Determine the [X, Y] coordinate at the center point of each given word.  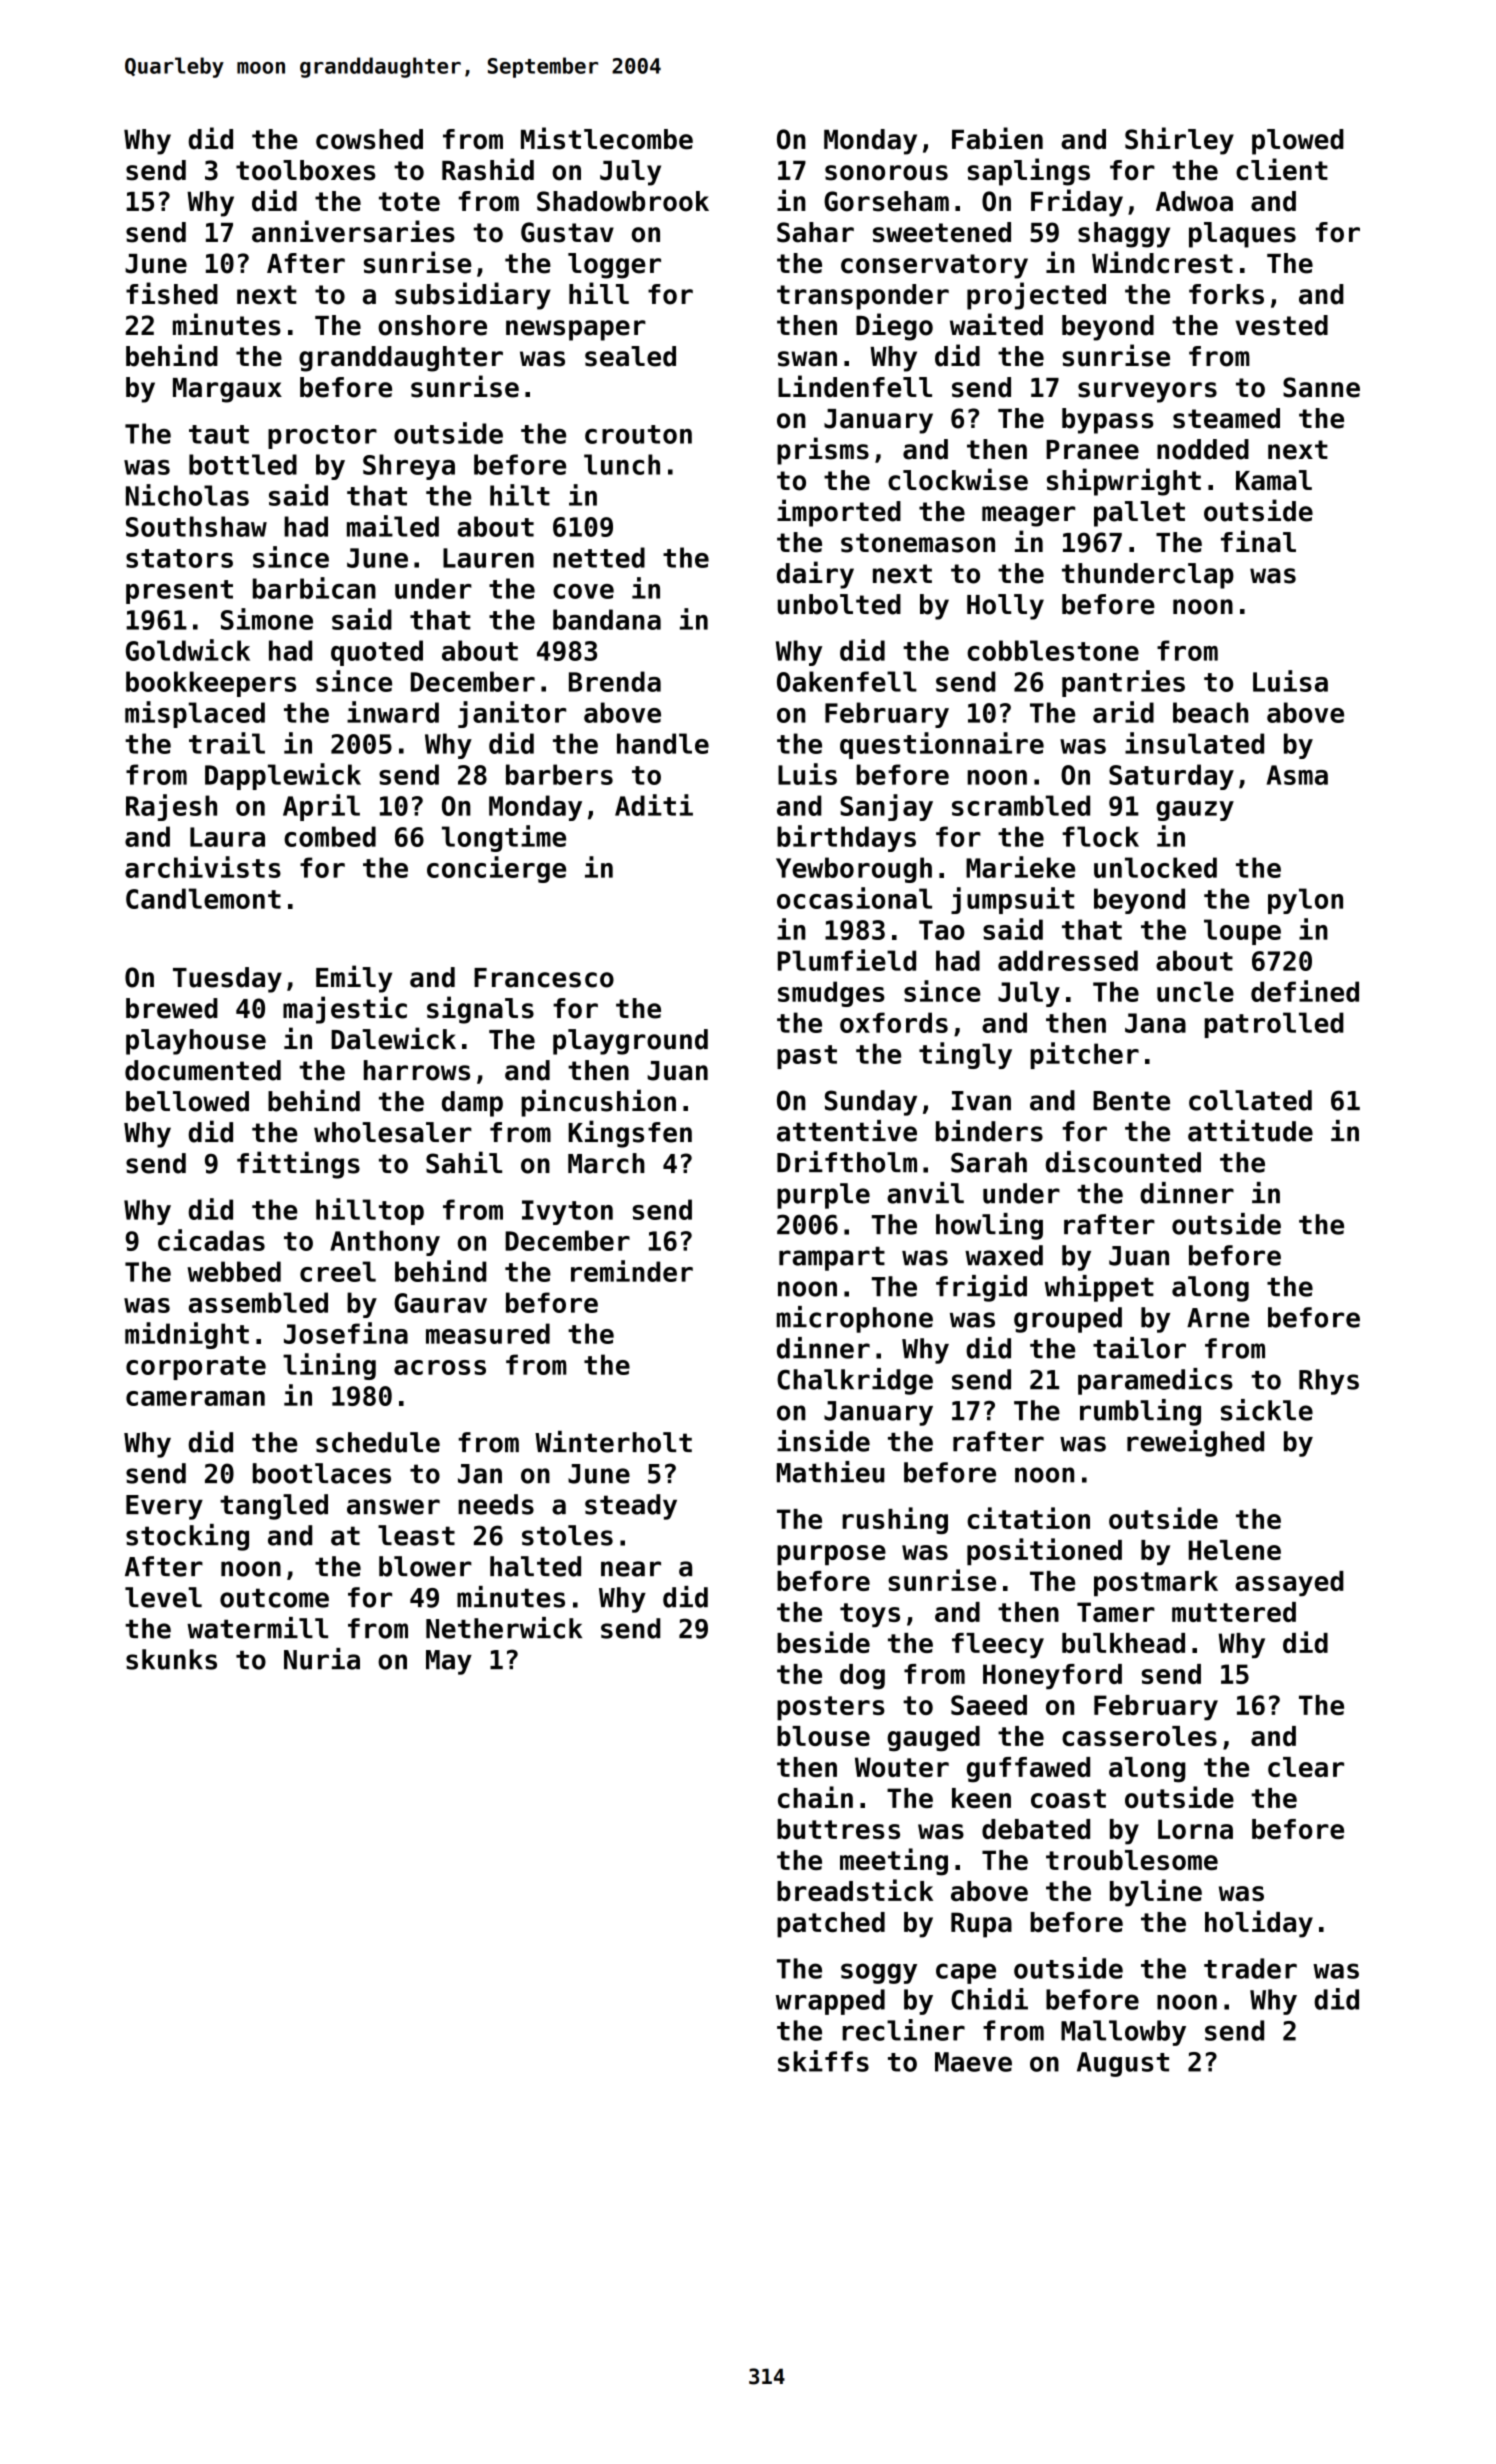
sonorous [886, 173]
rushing [895, 1520]
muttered [1234, 1612]
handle [663, 743]
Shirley [1179, 141]
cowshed [369, 139]
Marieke [1020, 867]
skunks [171, 1659]
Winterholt [613, 1442]
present [179, 592]
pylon [1305, 901]
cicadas [211, 1240]
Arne [1218, 1318]
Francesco [544, 978]
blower [425, 1566]
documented [203, 1070]
